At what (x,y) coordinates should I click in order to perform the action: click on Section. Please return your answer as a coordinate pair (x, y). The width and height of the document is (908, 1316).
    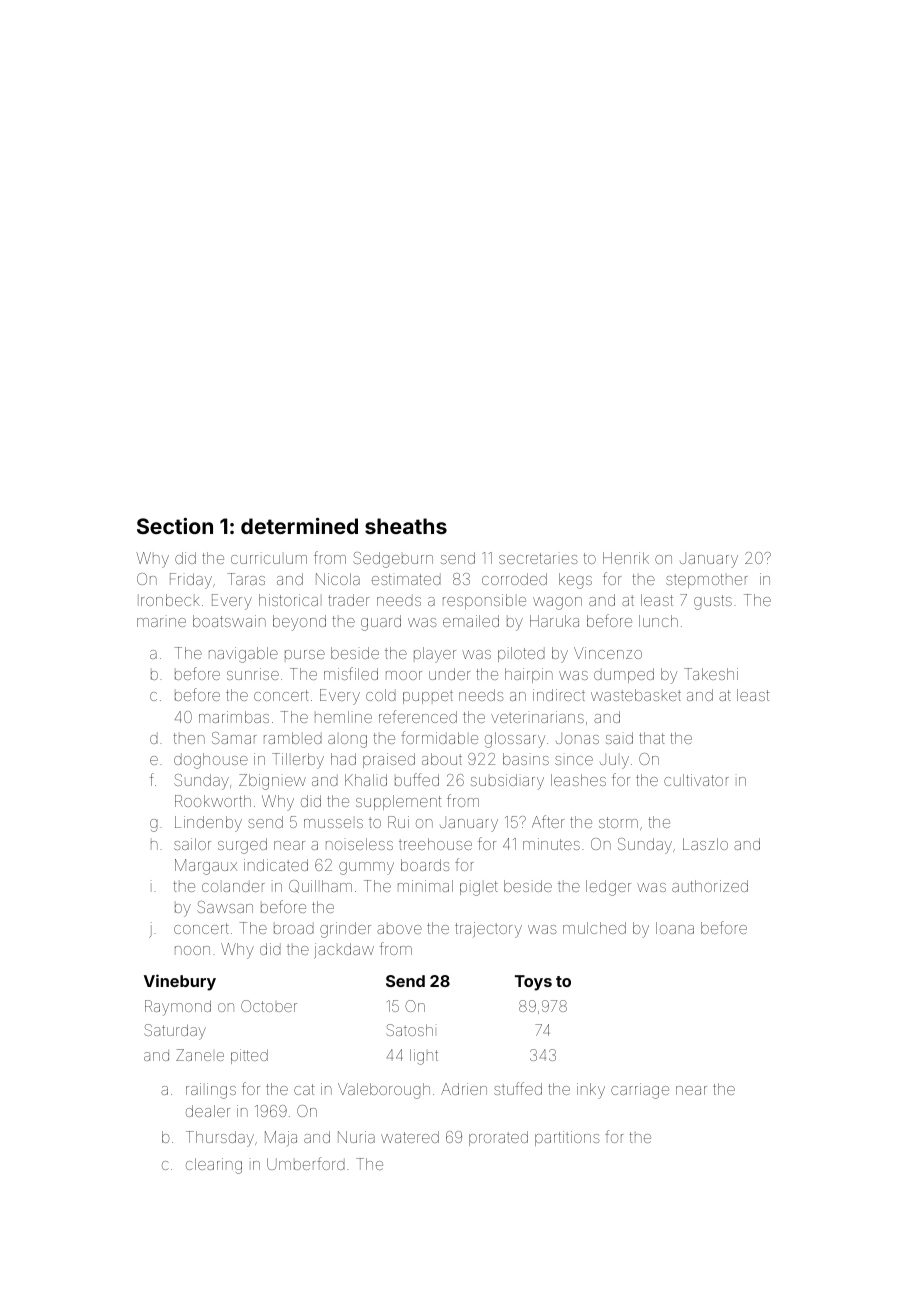
    Looking at the image, I should click on (175, 526).
